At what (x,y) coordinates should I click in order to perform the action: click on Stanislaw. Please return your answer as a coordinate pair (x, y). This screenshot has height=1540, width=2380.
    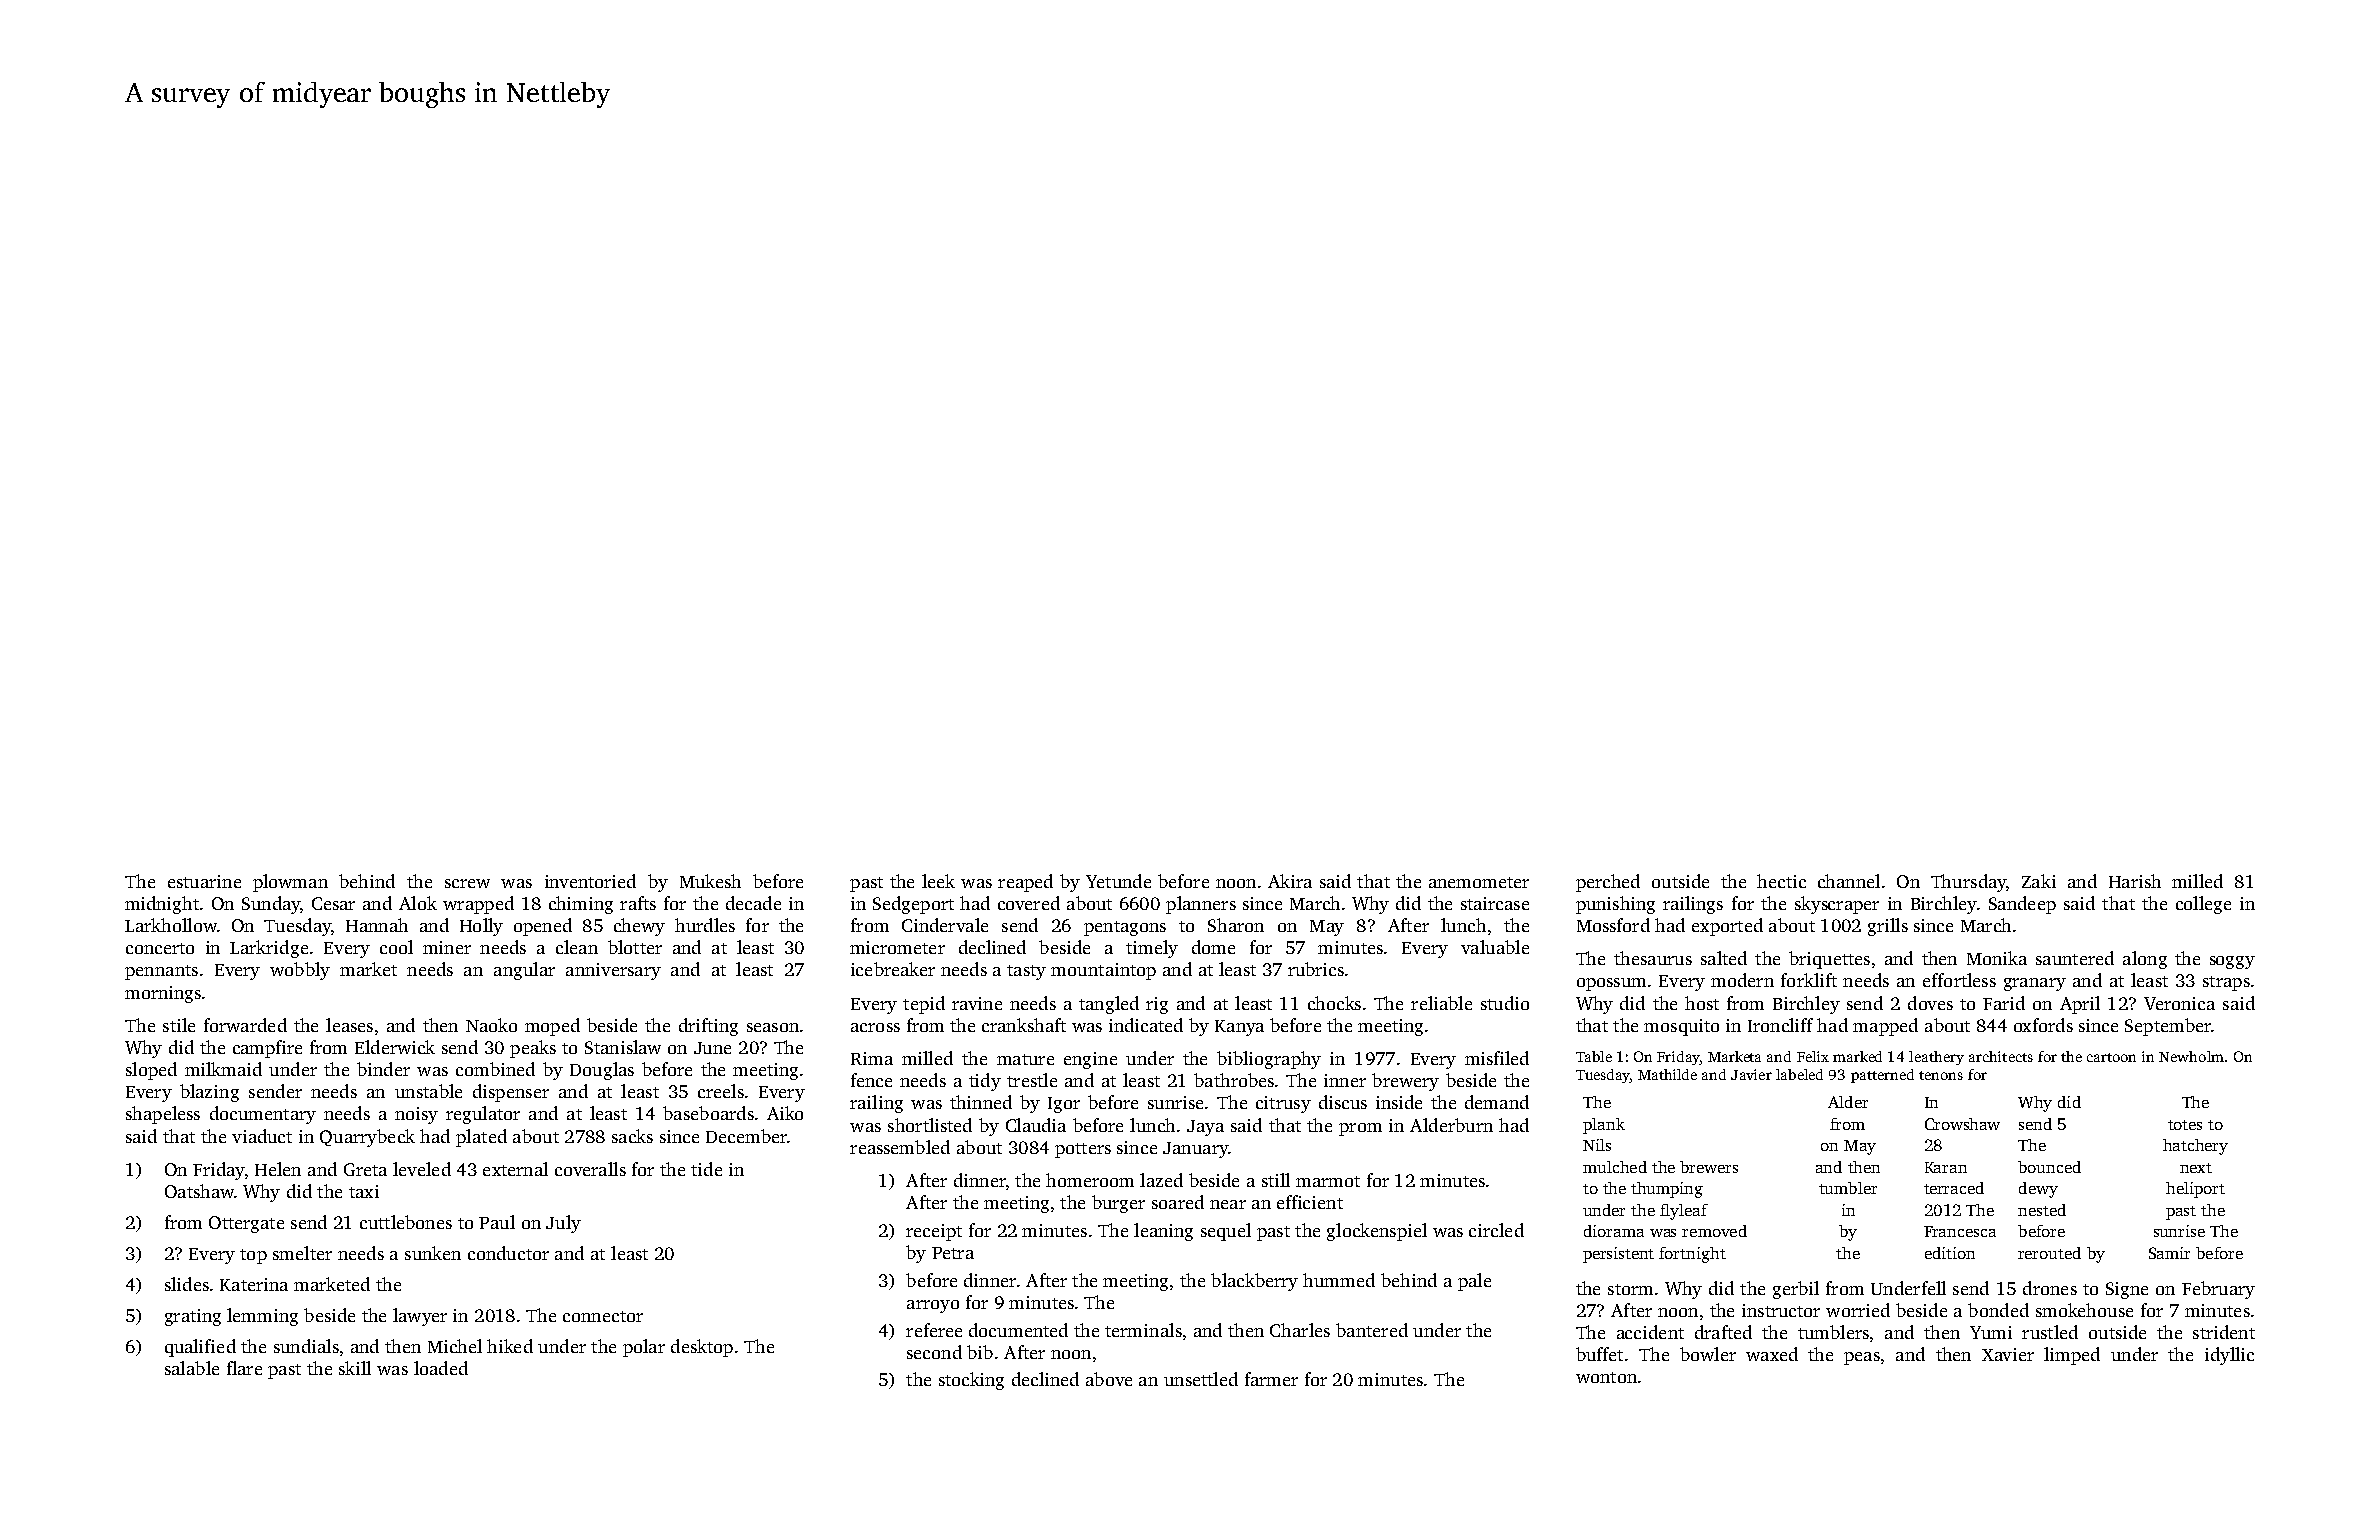
    Looking at the image, I should click on (623, 1047).
